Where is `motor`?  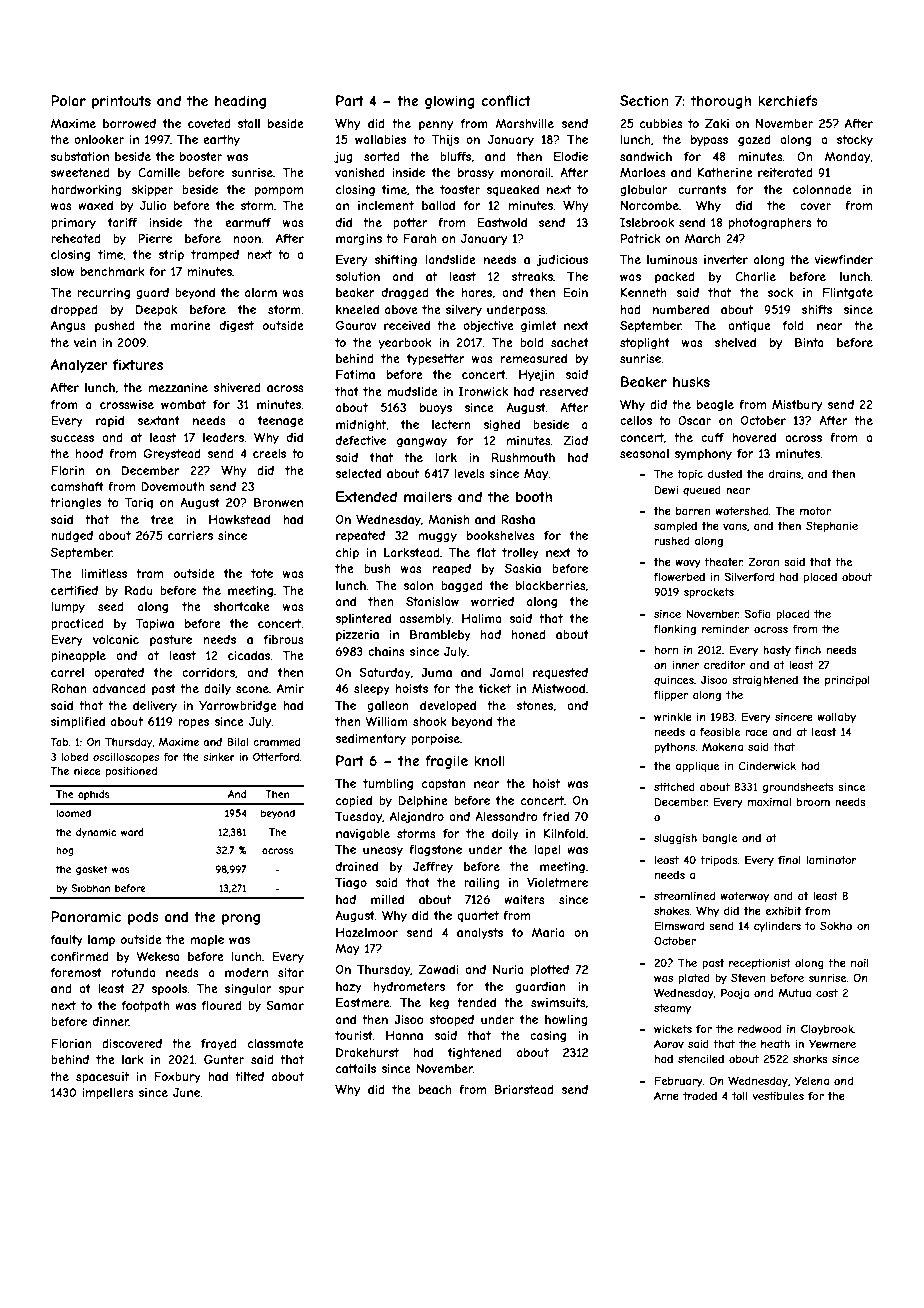 motor is located at coordinates (815, 511).
